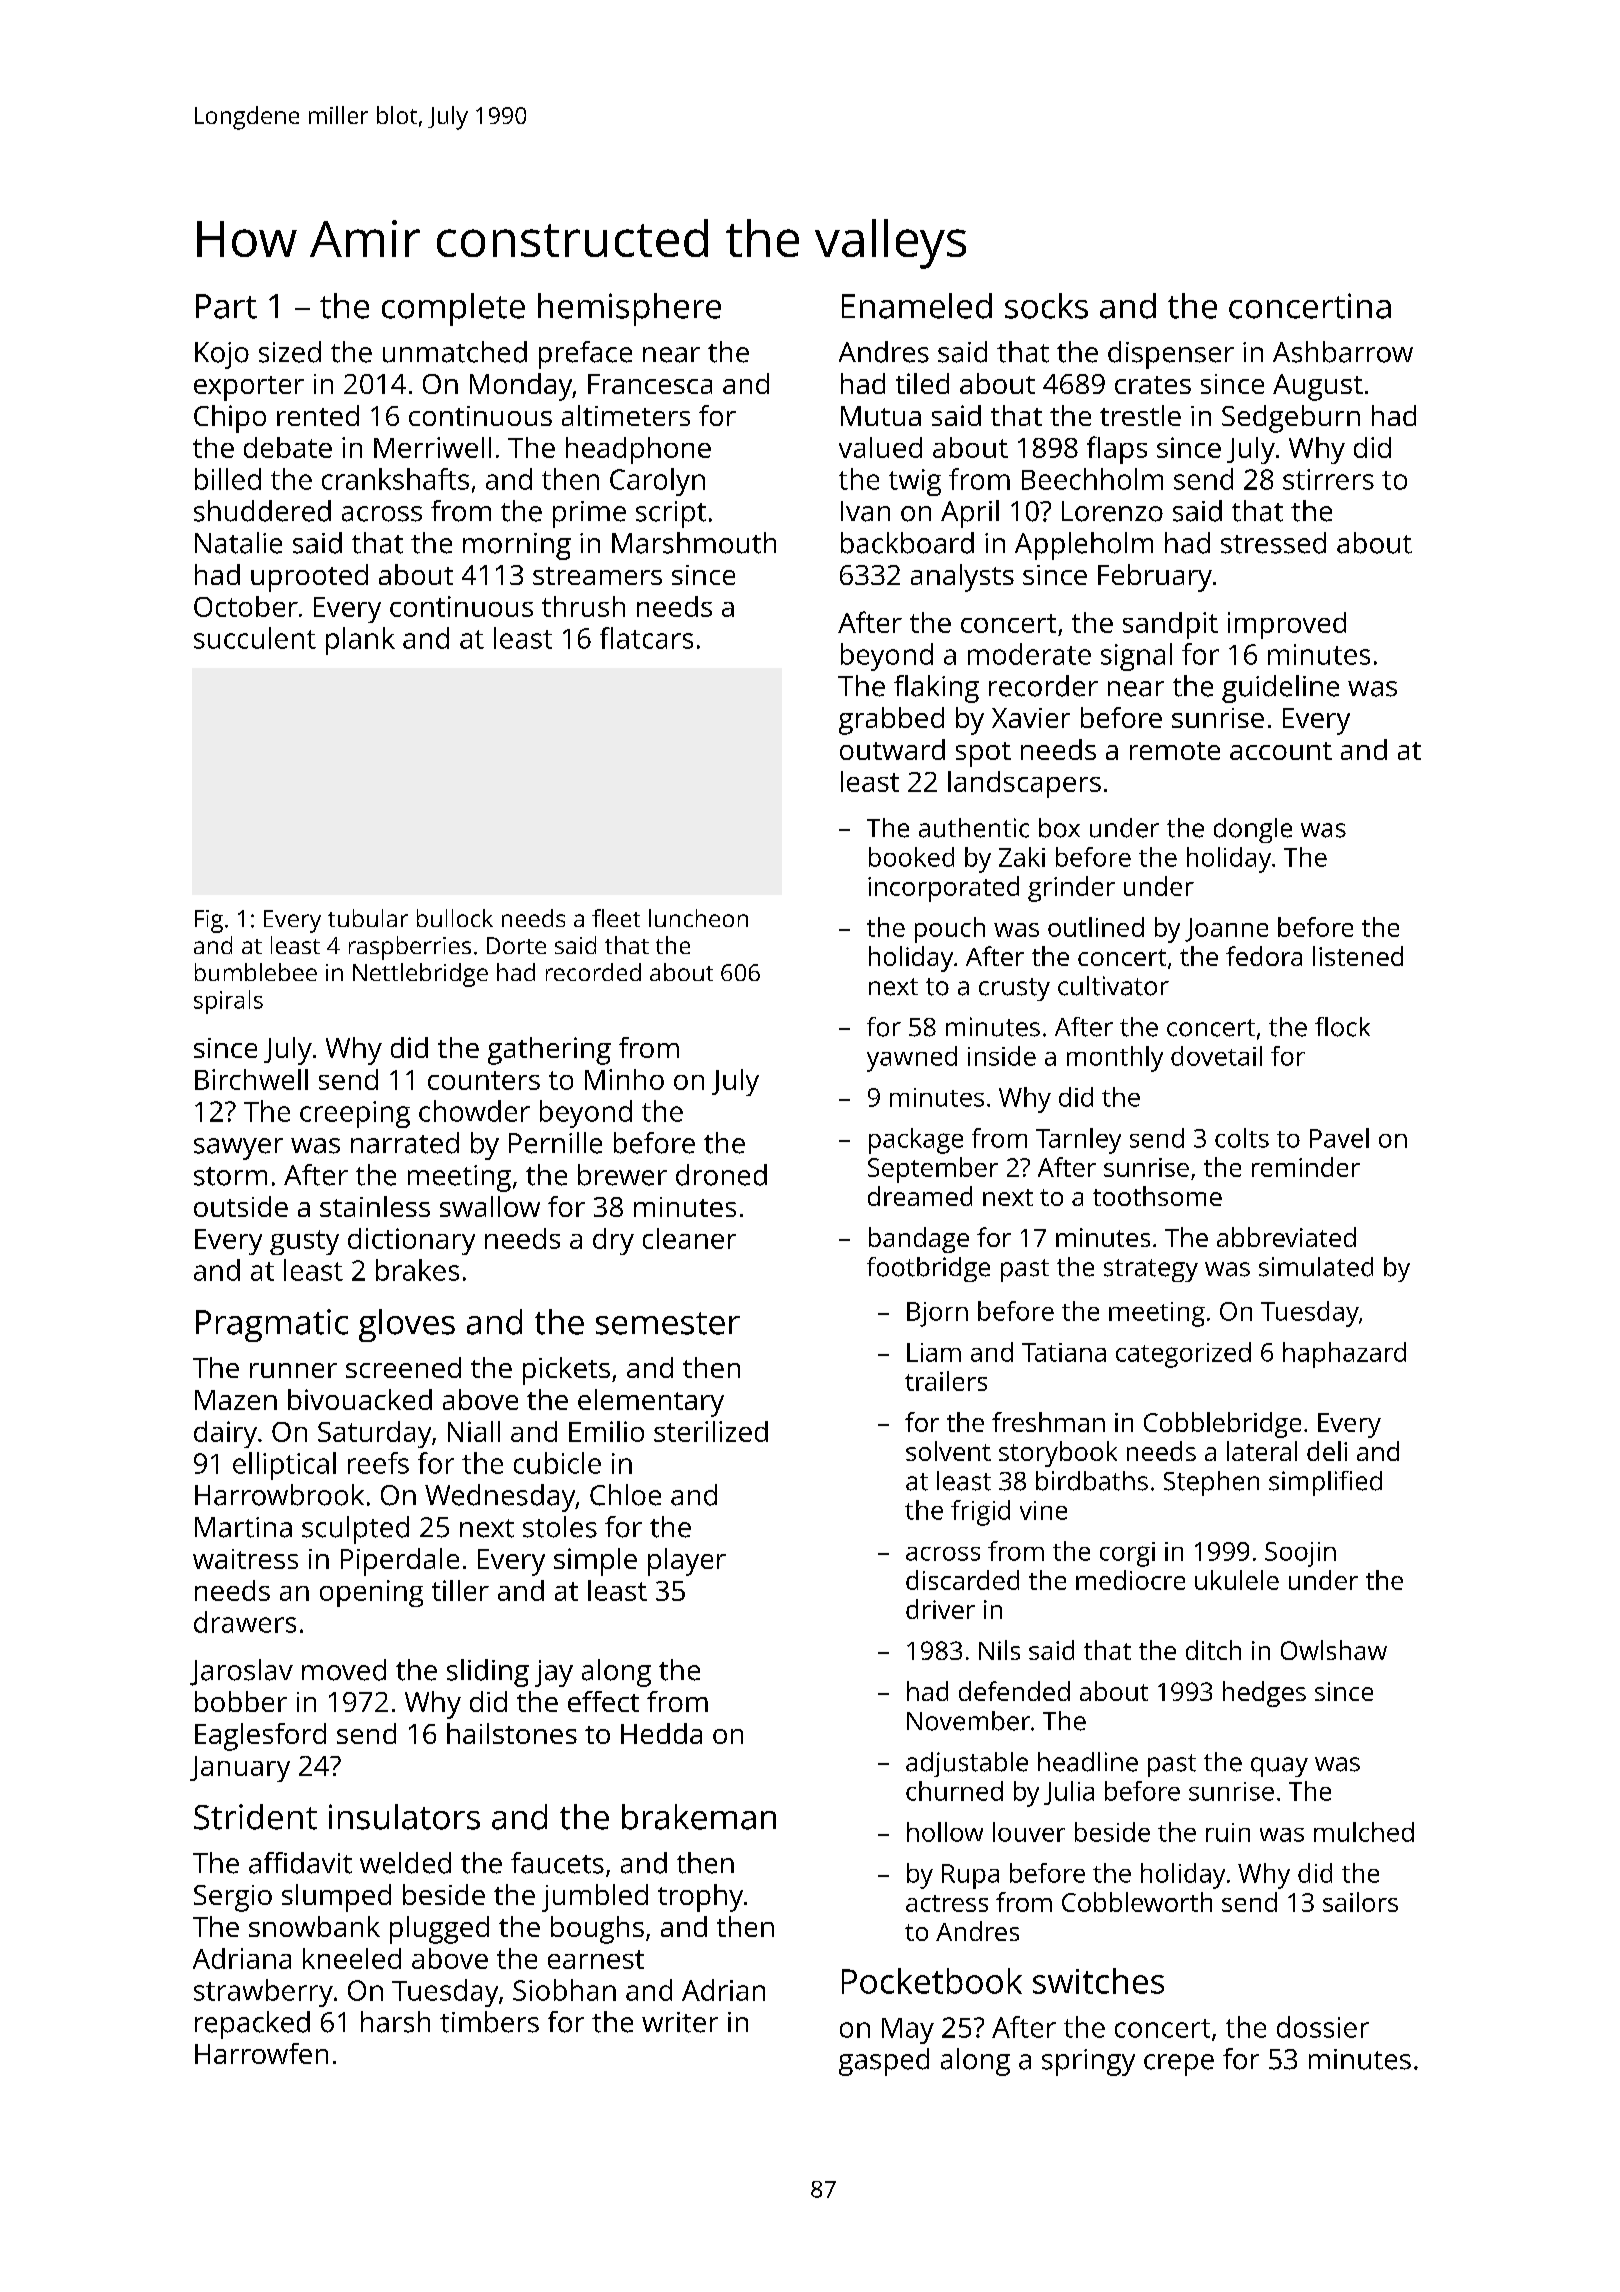 Image resolution: width=1620 pixels, height=2292 pixels. What do you see at coordinates (1115, 1059) in the screenshot?
I see `monthly` at bounding box center [1115, 1059].
